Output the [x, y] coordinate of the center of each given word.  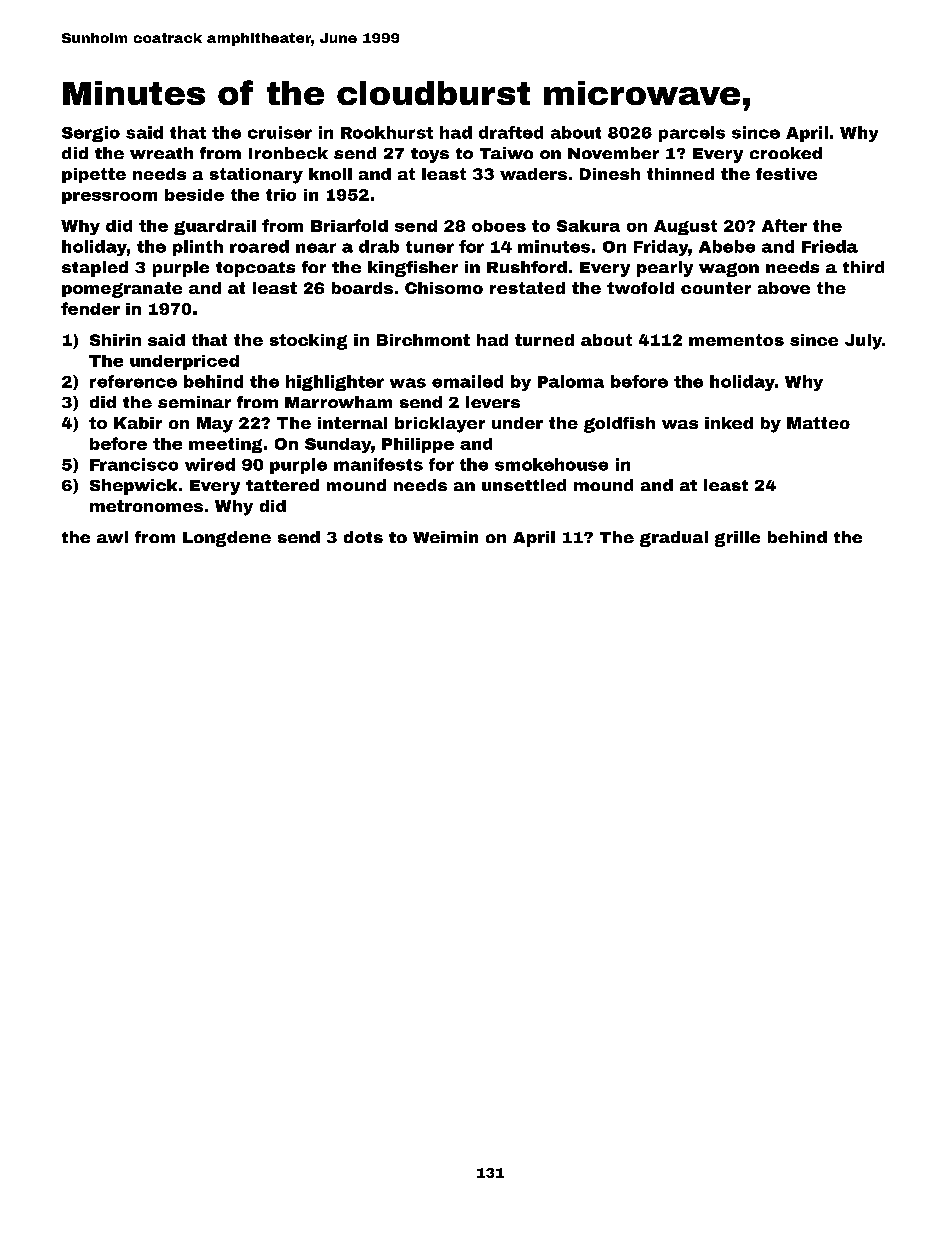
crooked [786, 153]
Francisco [134, 464]
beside [194, 195]
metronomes [146, 506]
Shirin [115, 340]
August [685, 227]
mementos [736, 340]
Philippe [418, 445]
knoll [330, 174]
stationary [256, 176]
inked [729, 423]
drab [379, 246]
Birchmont [423, 340]
